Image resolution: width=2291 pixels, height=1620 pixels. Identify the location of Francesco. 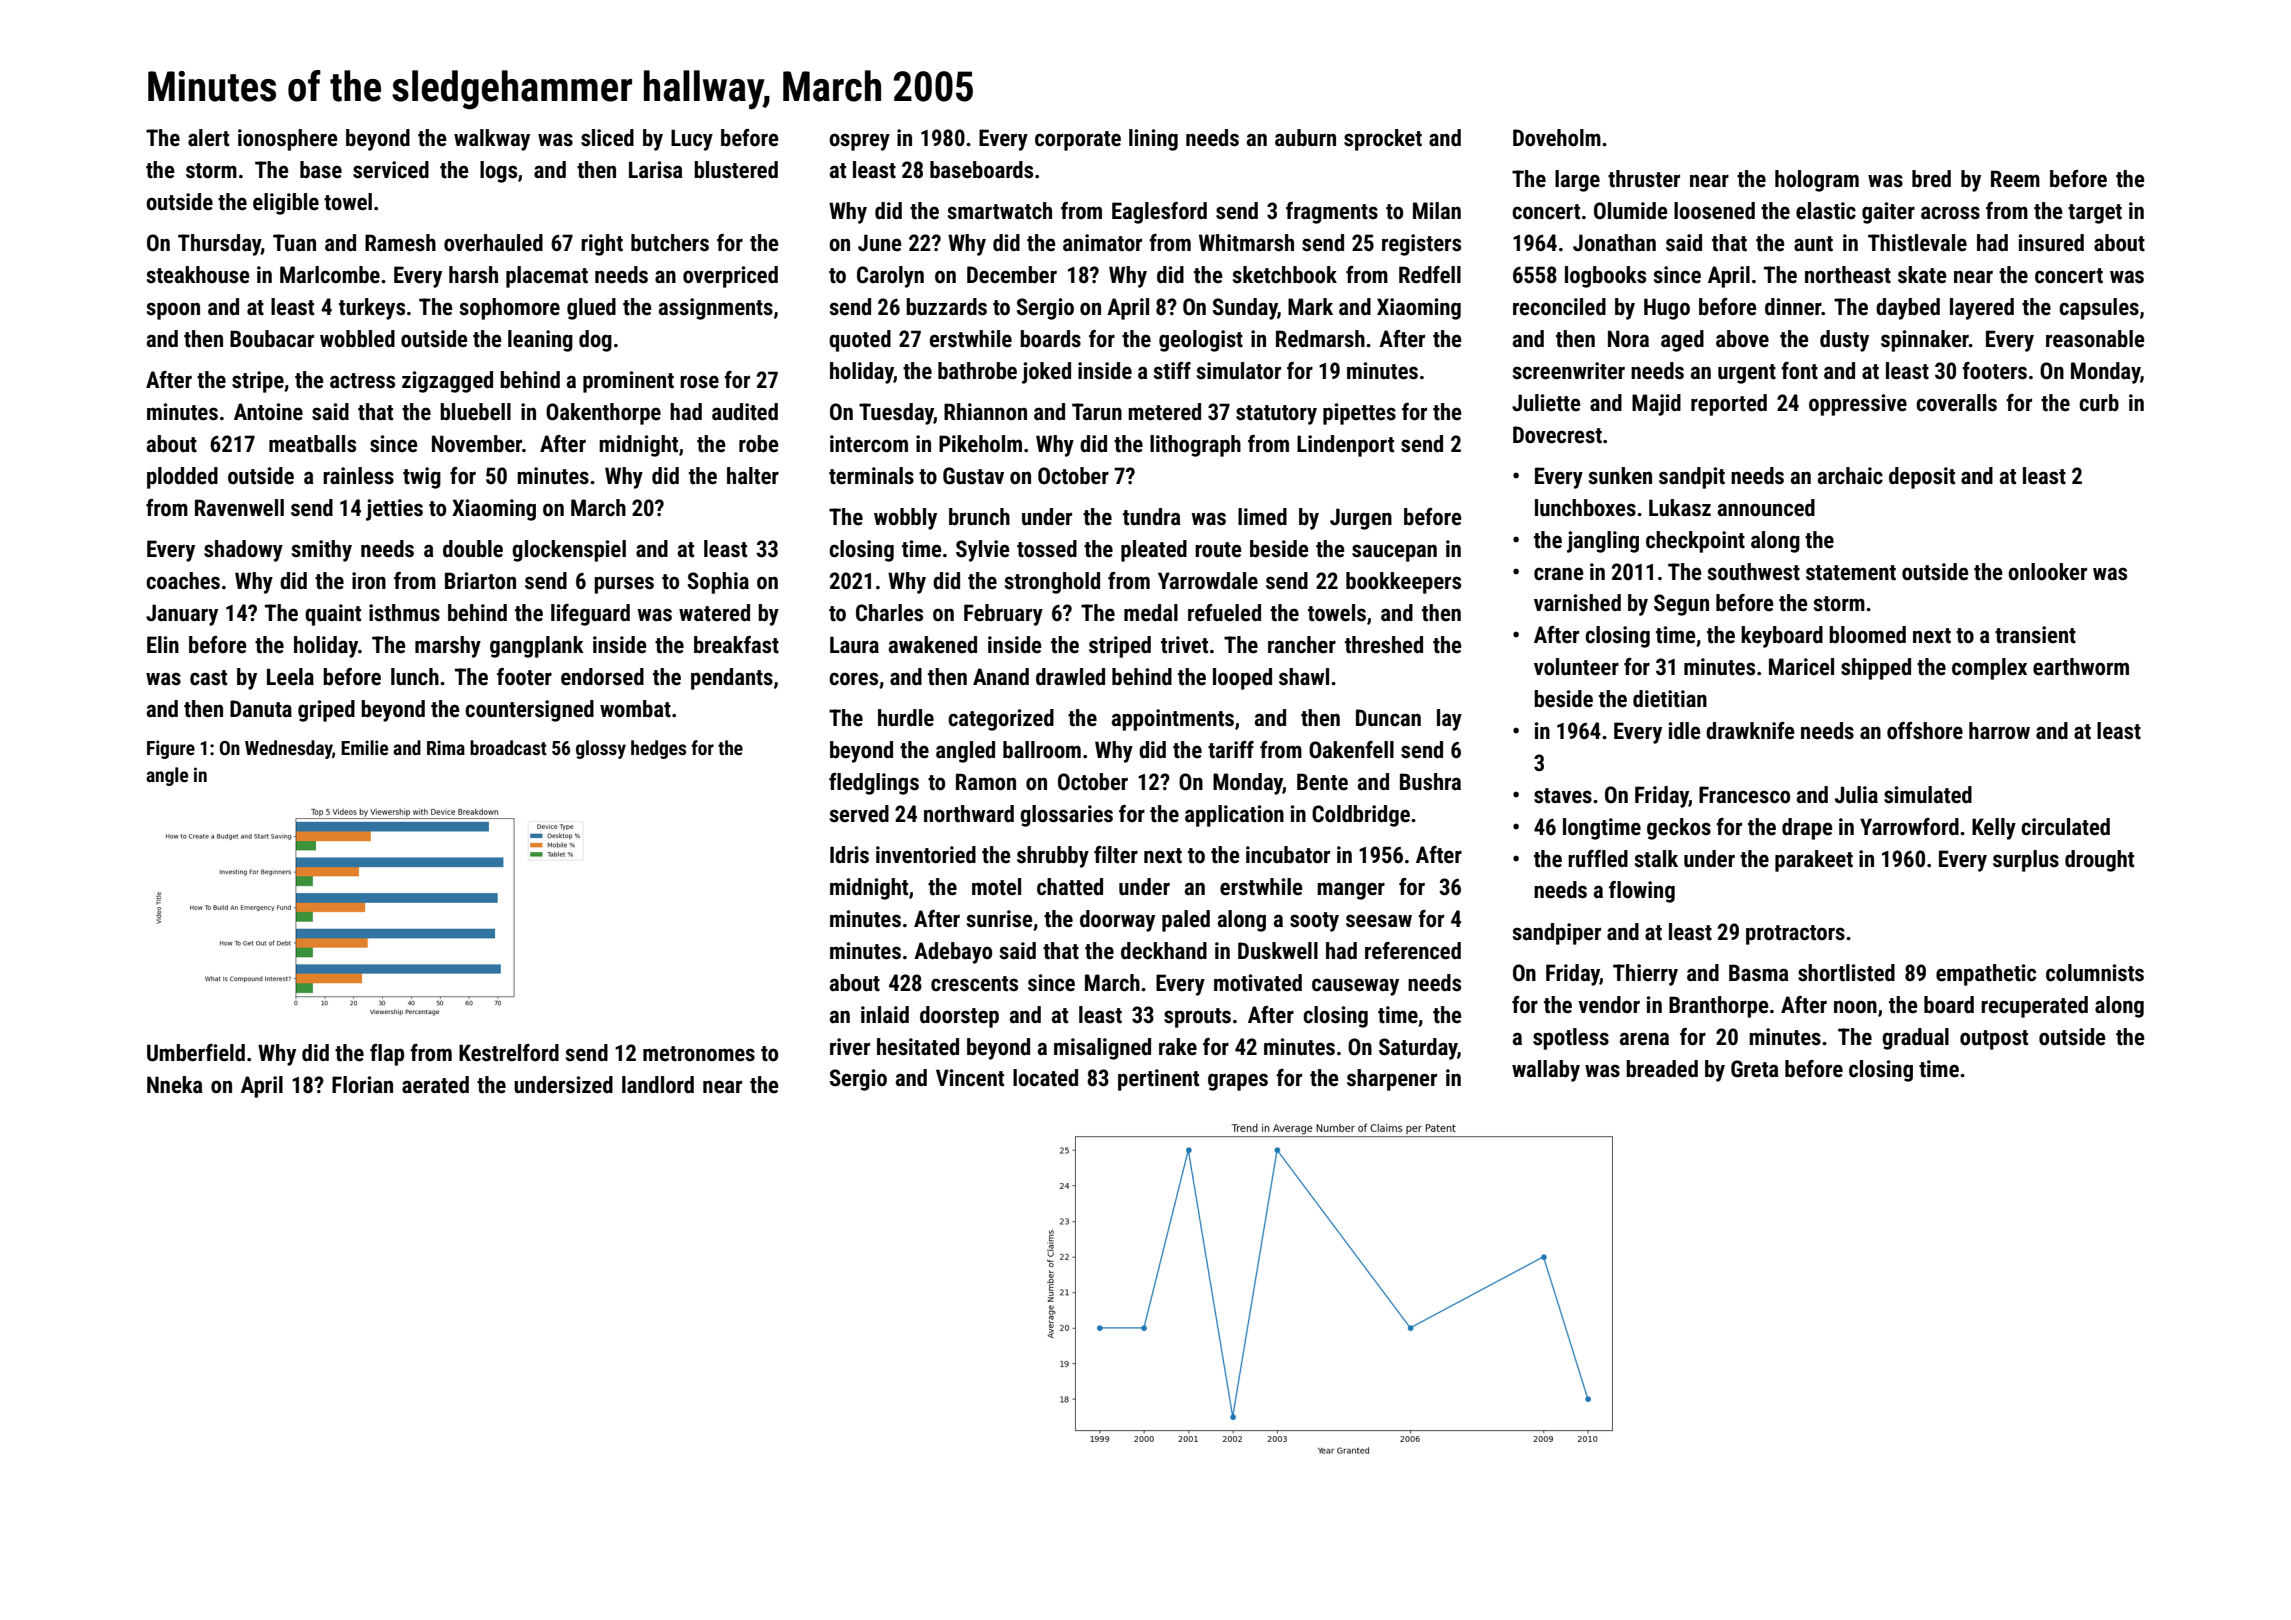
(1744, 795).
